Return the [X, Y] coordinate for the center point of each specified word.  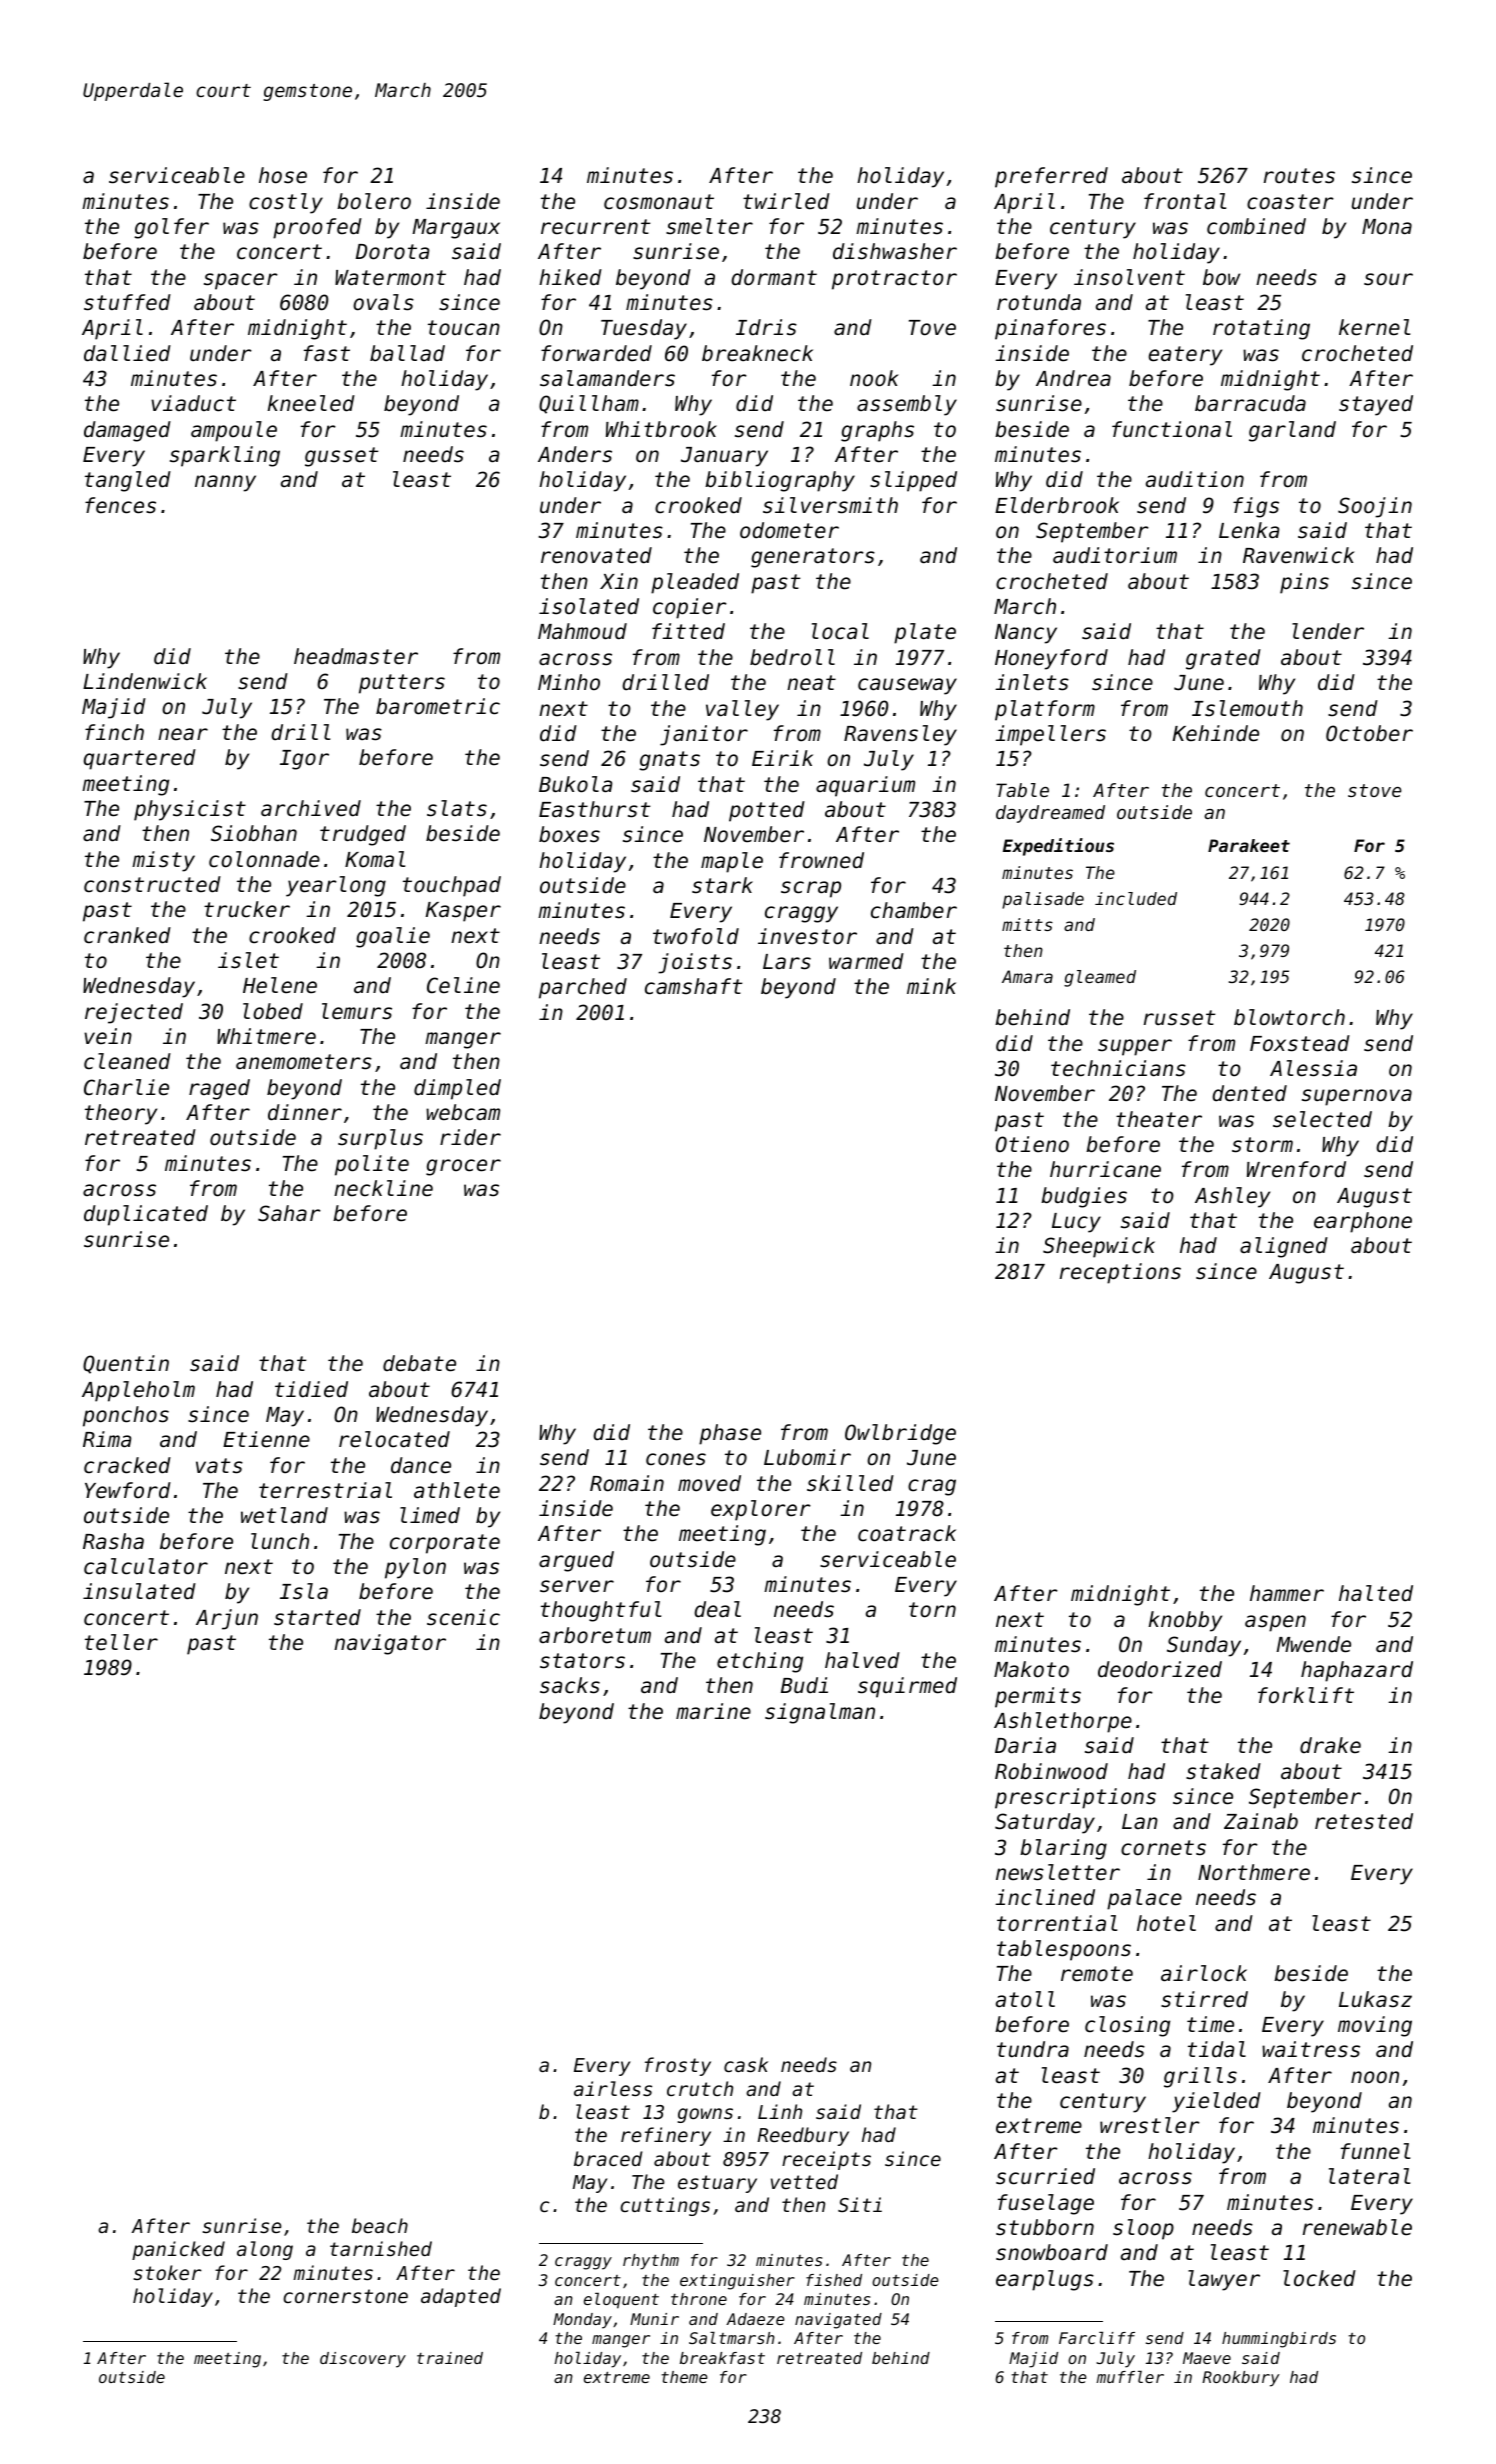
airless [613, 2088]
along [265, 2250]
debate [419, 1363]
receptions [1120, 1273]
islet [248, 960]
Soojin [1375, 507]
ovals [383, 302]
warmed [866, 961]
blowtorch [1289, 1017]
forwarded [596, 353]
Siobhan [254, 833]
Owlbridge [900, 1434]
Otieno [1032, 1144]
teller [121, 1642]
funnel [1375, 2151]
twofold [696, 936]
